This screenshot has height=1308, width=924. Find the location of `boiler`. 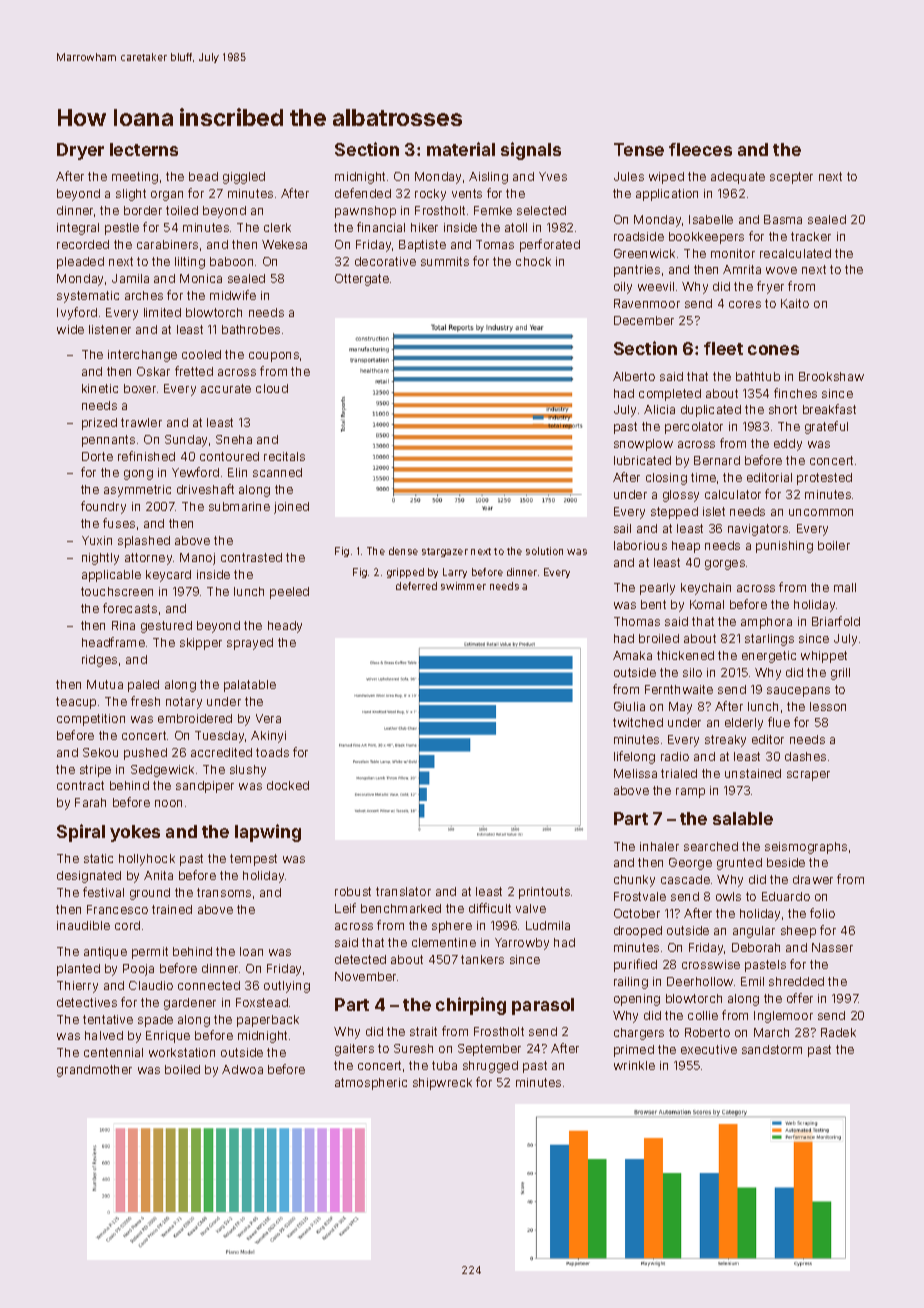

boiler is located at coordinates (834, 545).
